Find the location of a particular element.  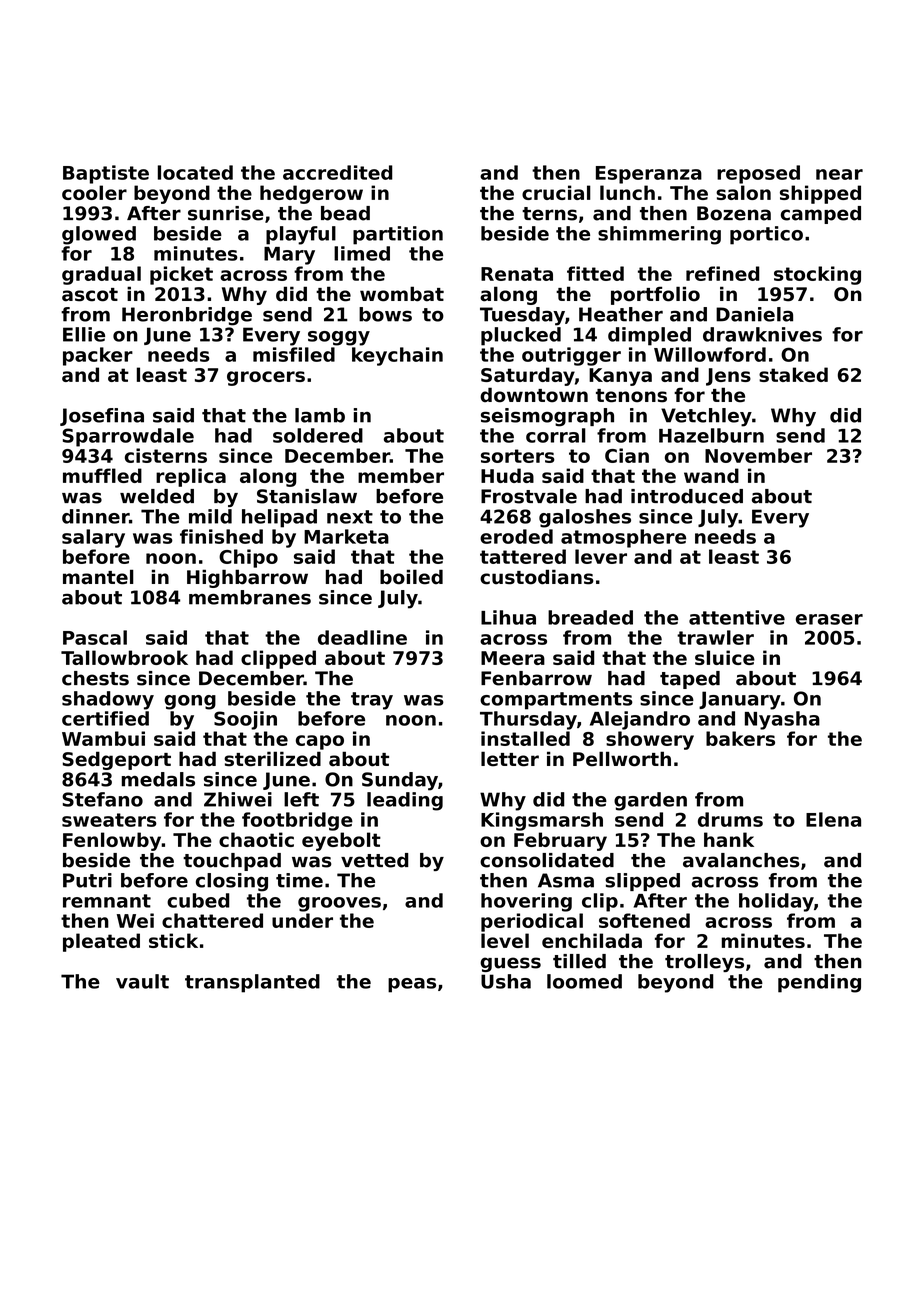

footbridge is located at coordinates (297, 821).
